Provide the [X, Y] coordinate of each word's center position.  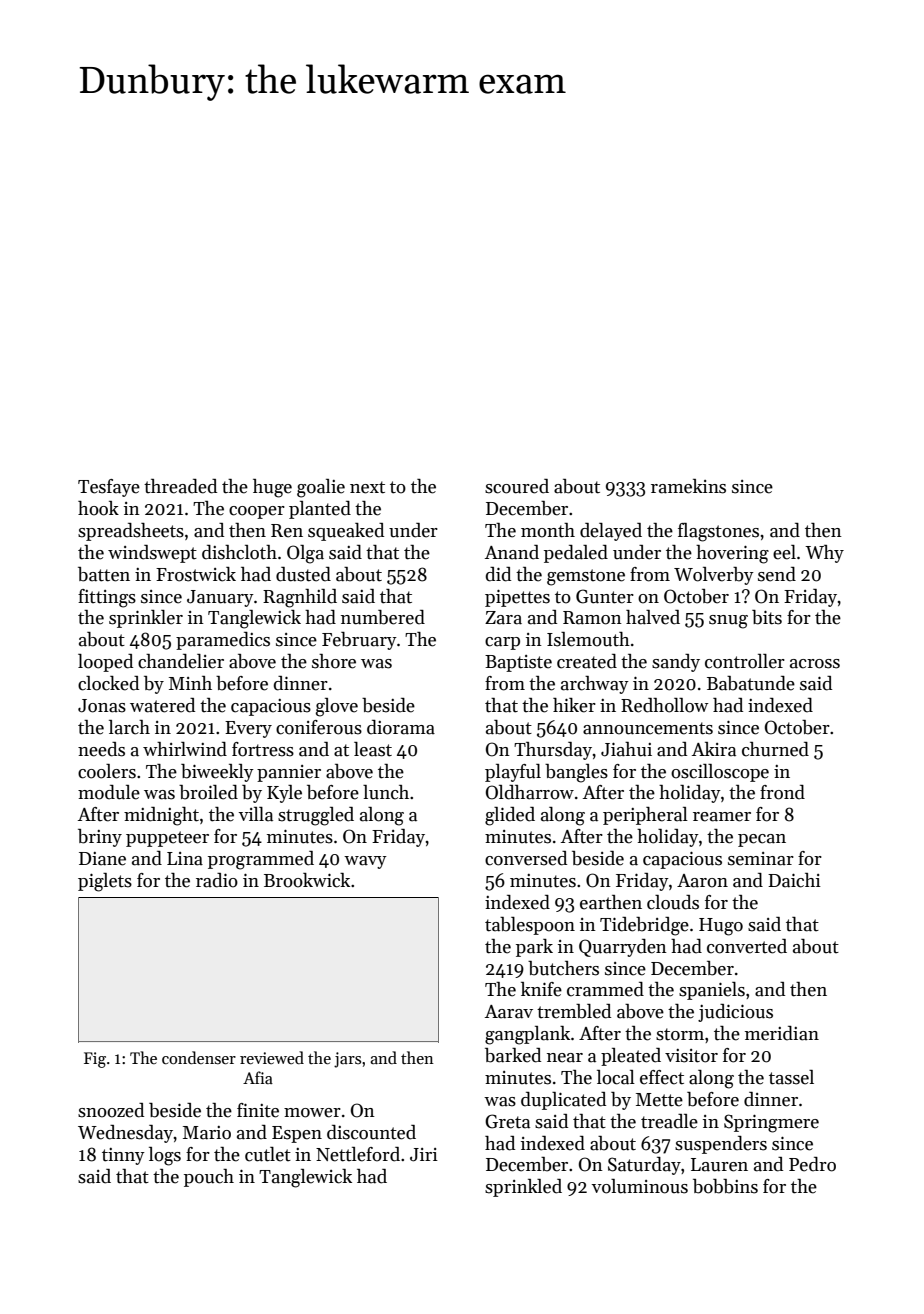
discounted [371, 1132]
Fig [95, 1060]
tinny [123, 1156]
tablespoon [530, 926]
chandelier [181, 661]
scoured [517, 486]
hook [98, 508]
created [587, 661]
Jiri [424, 1155]
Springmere [771, 1123]
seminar [761, 859]
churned [775, 749]
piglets [105, 882]
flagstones [718, 532]
